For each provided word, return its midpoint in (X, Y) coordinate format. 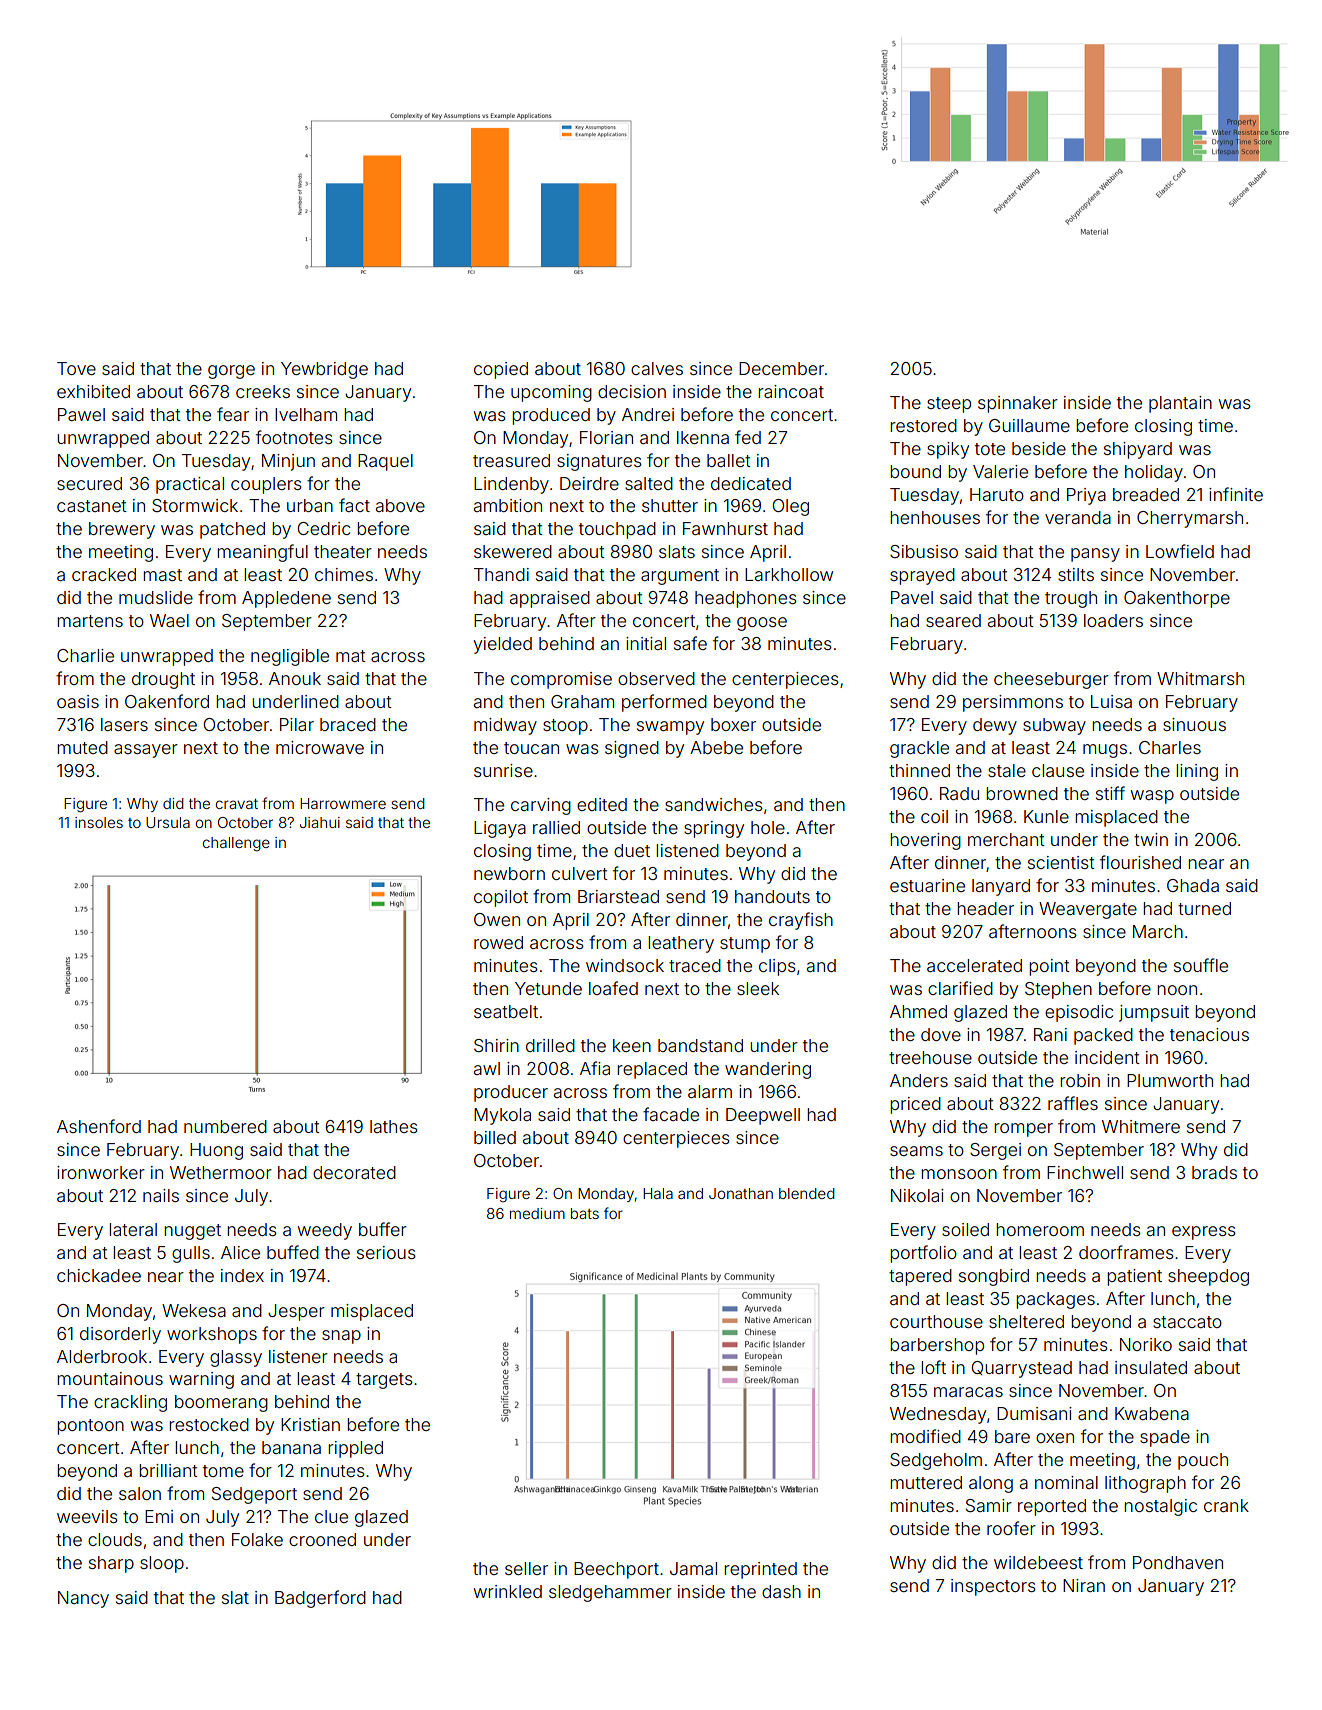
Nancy (83, 1599)
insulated (1151, 1367)
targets (384, 1381)
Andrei (648, 414)
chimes (344, 574)
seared (953, 620)
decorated (354, 1172)
